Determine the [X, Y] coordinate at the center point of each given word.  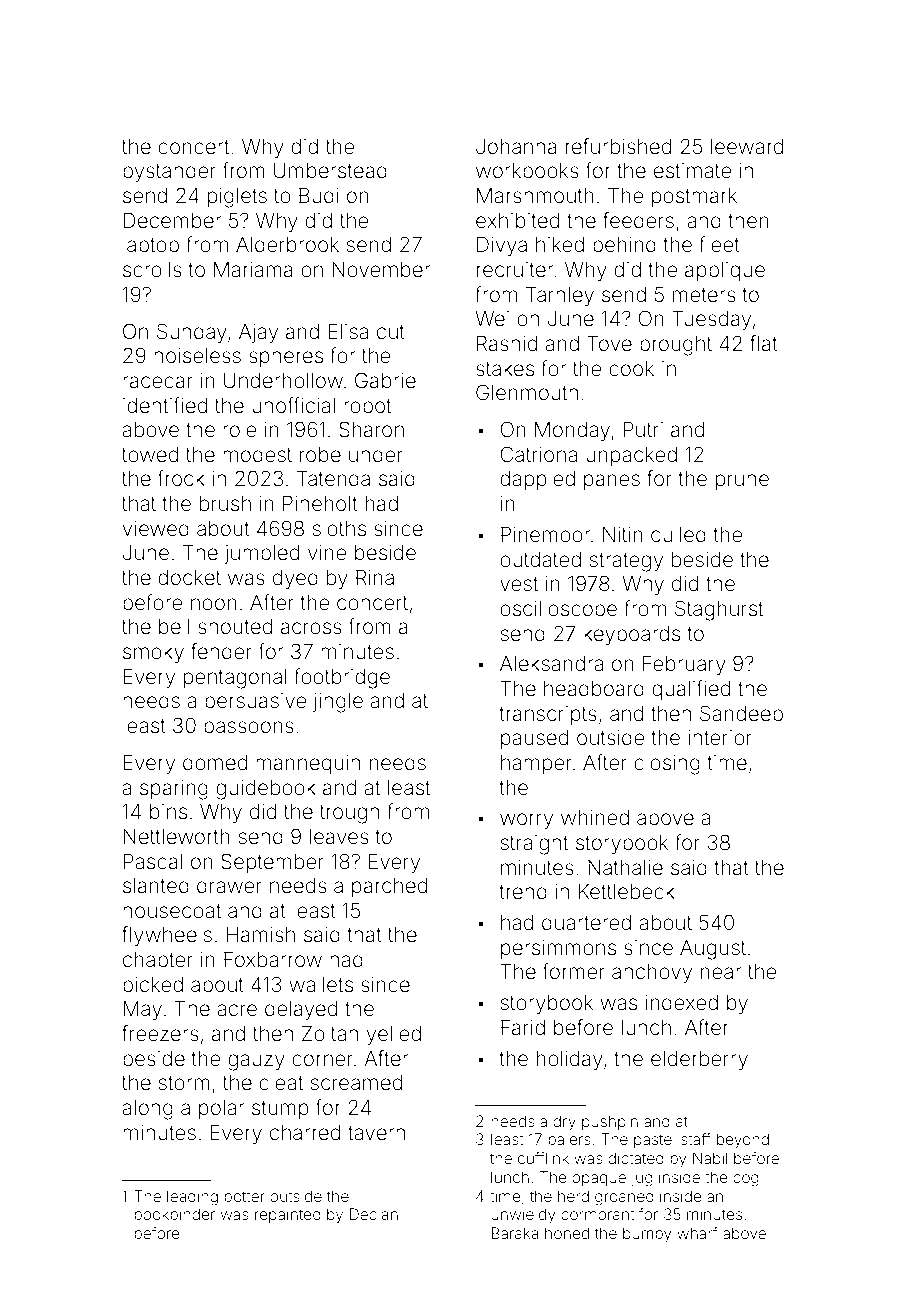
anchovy [652, 974]
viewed [156, 529]
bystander [169, 173]
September [272, 863]
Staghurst [719, 610]
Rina [375, 577]
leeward [747, 147]
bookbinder [174, 1214]
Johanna [516, 146]
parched [389, 887]
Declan [374, 1214]
